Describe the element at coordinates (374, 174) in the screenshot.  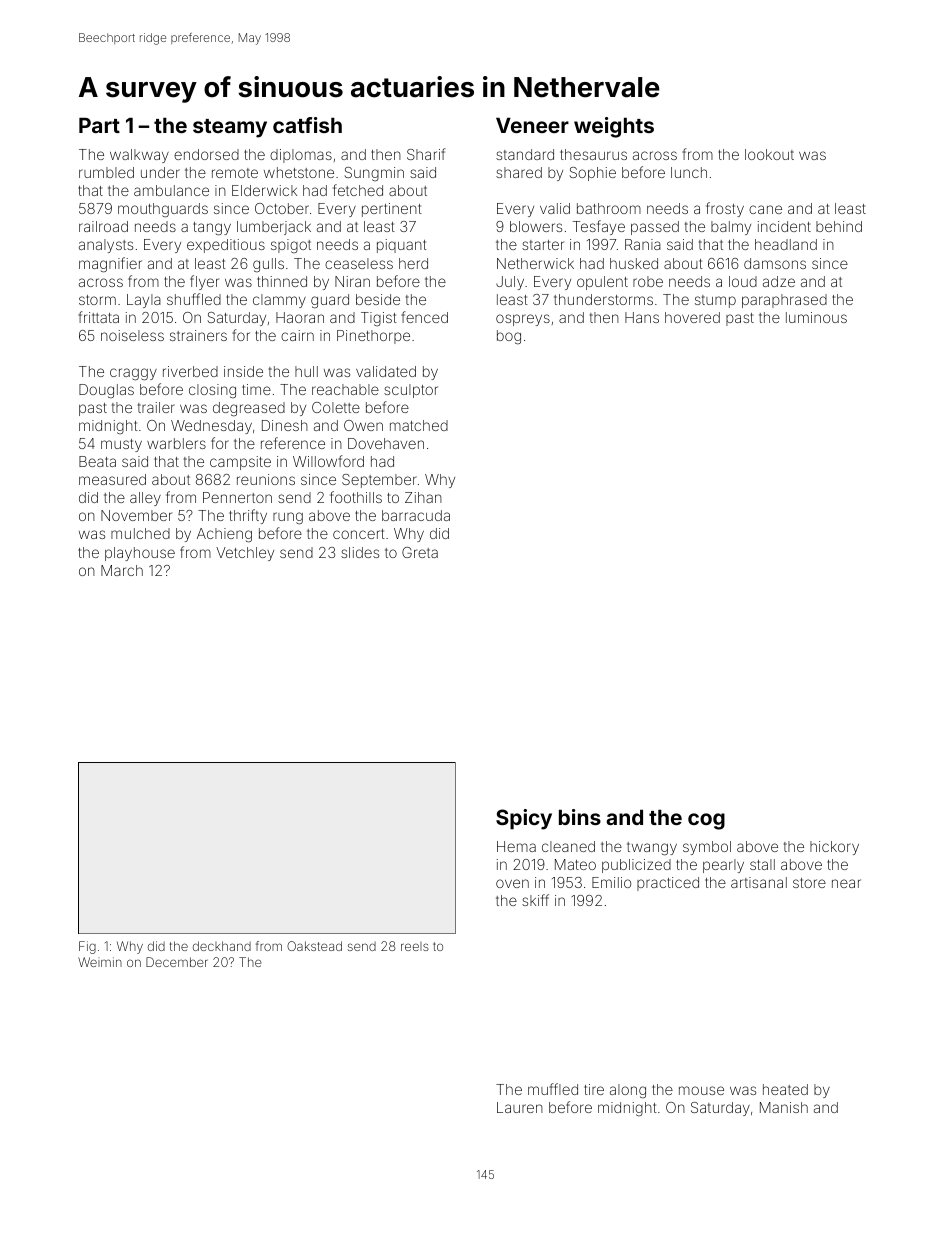
I see `Sungmin` at that location.
